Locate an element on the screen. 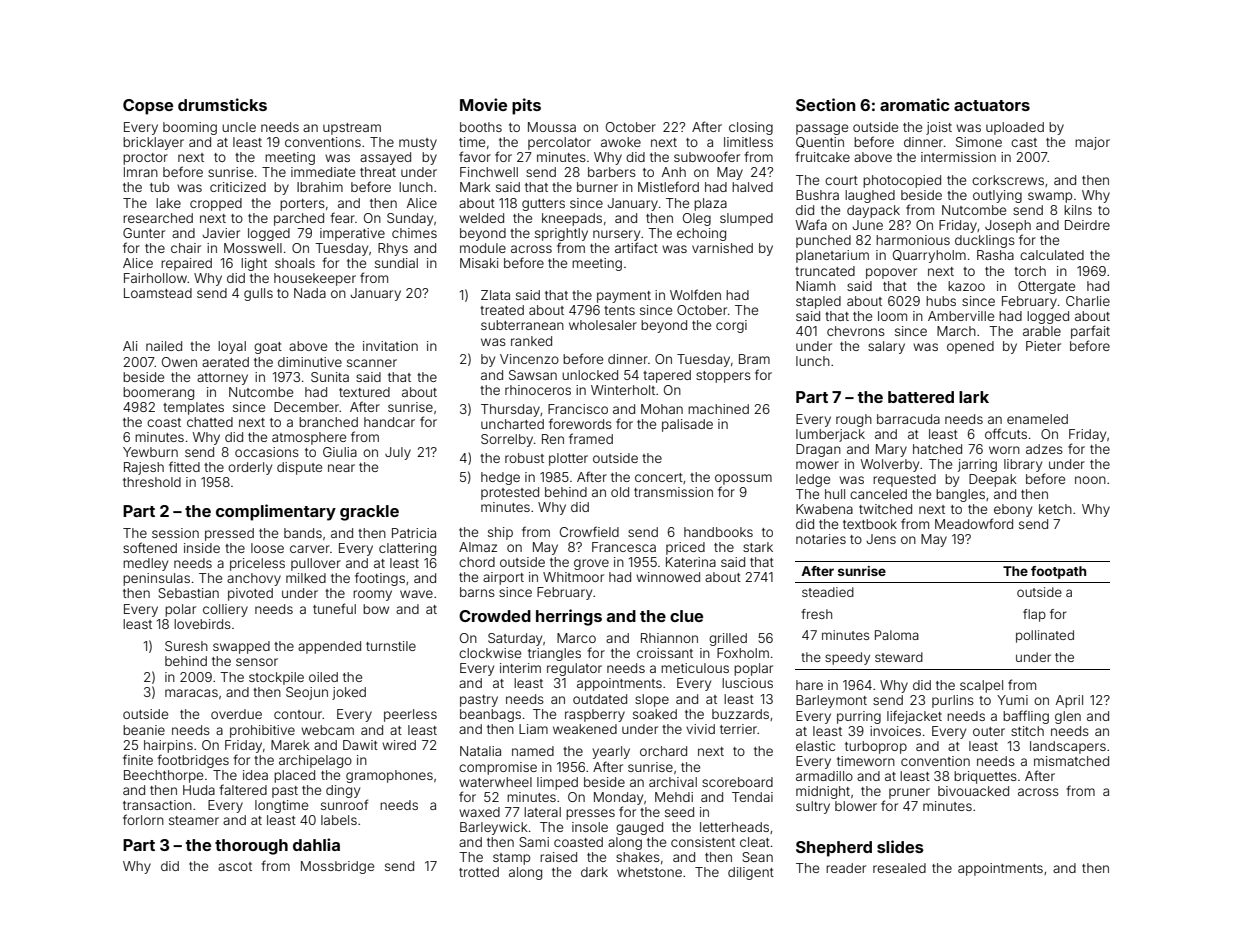 The image size is (1233, 952). module is located at coordinates (483, 248).
